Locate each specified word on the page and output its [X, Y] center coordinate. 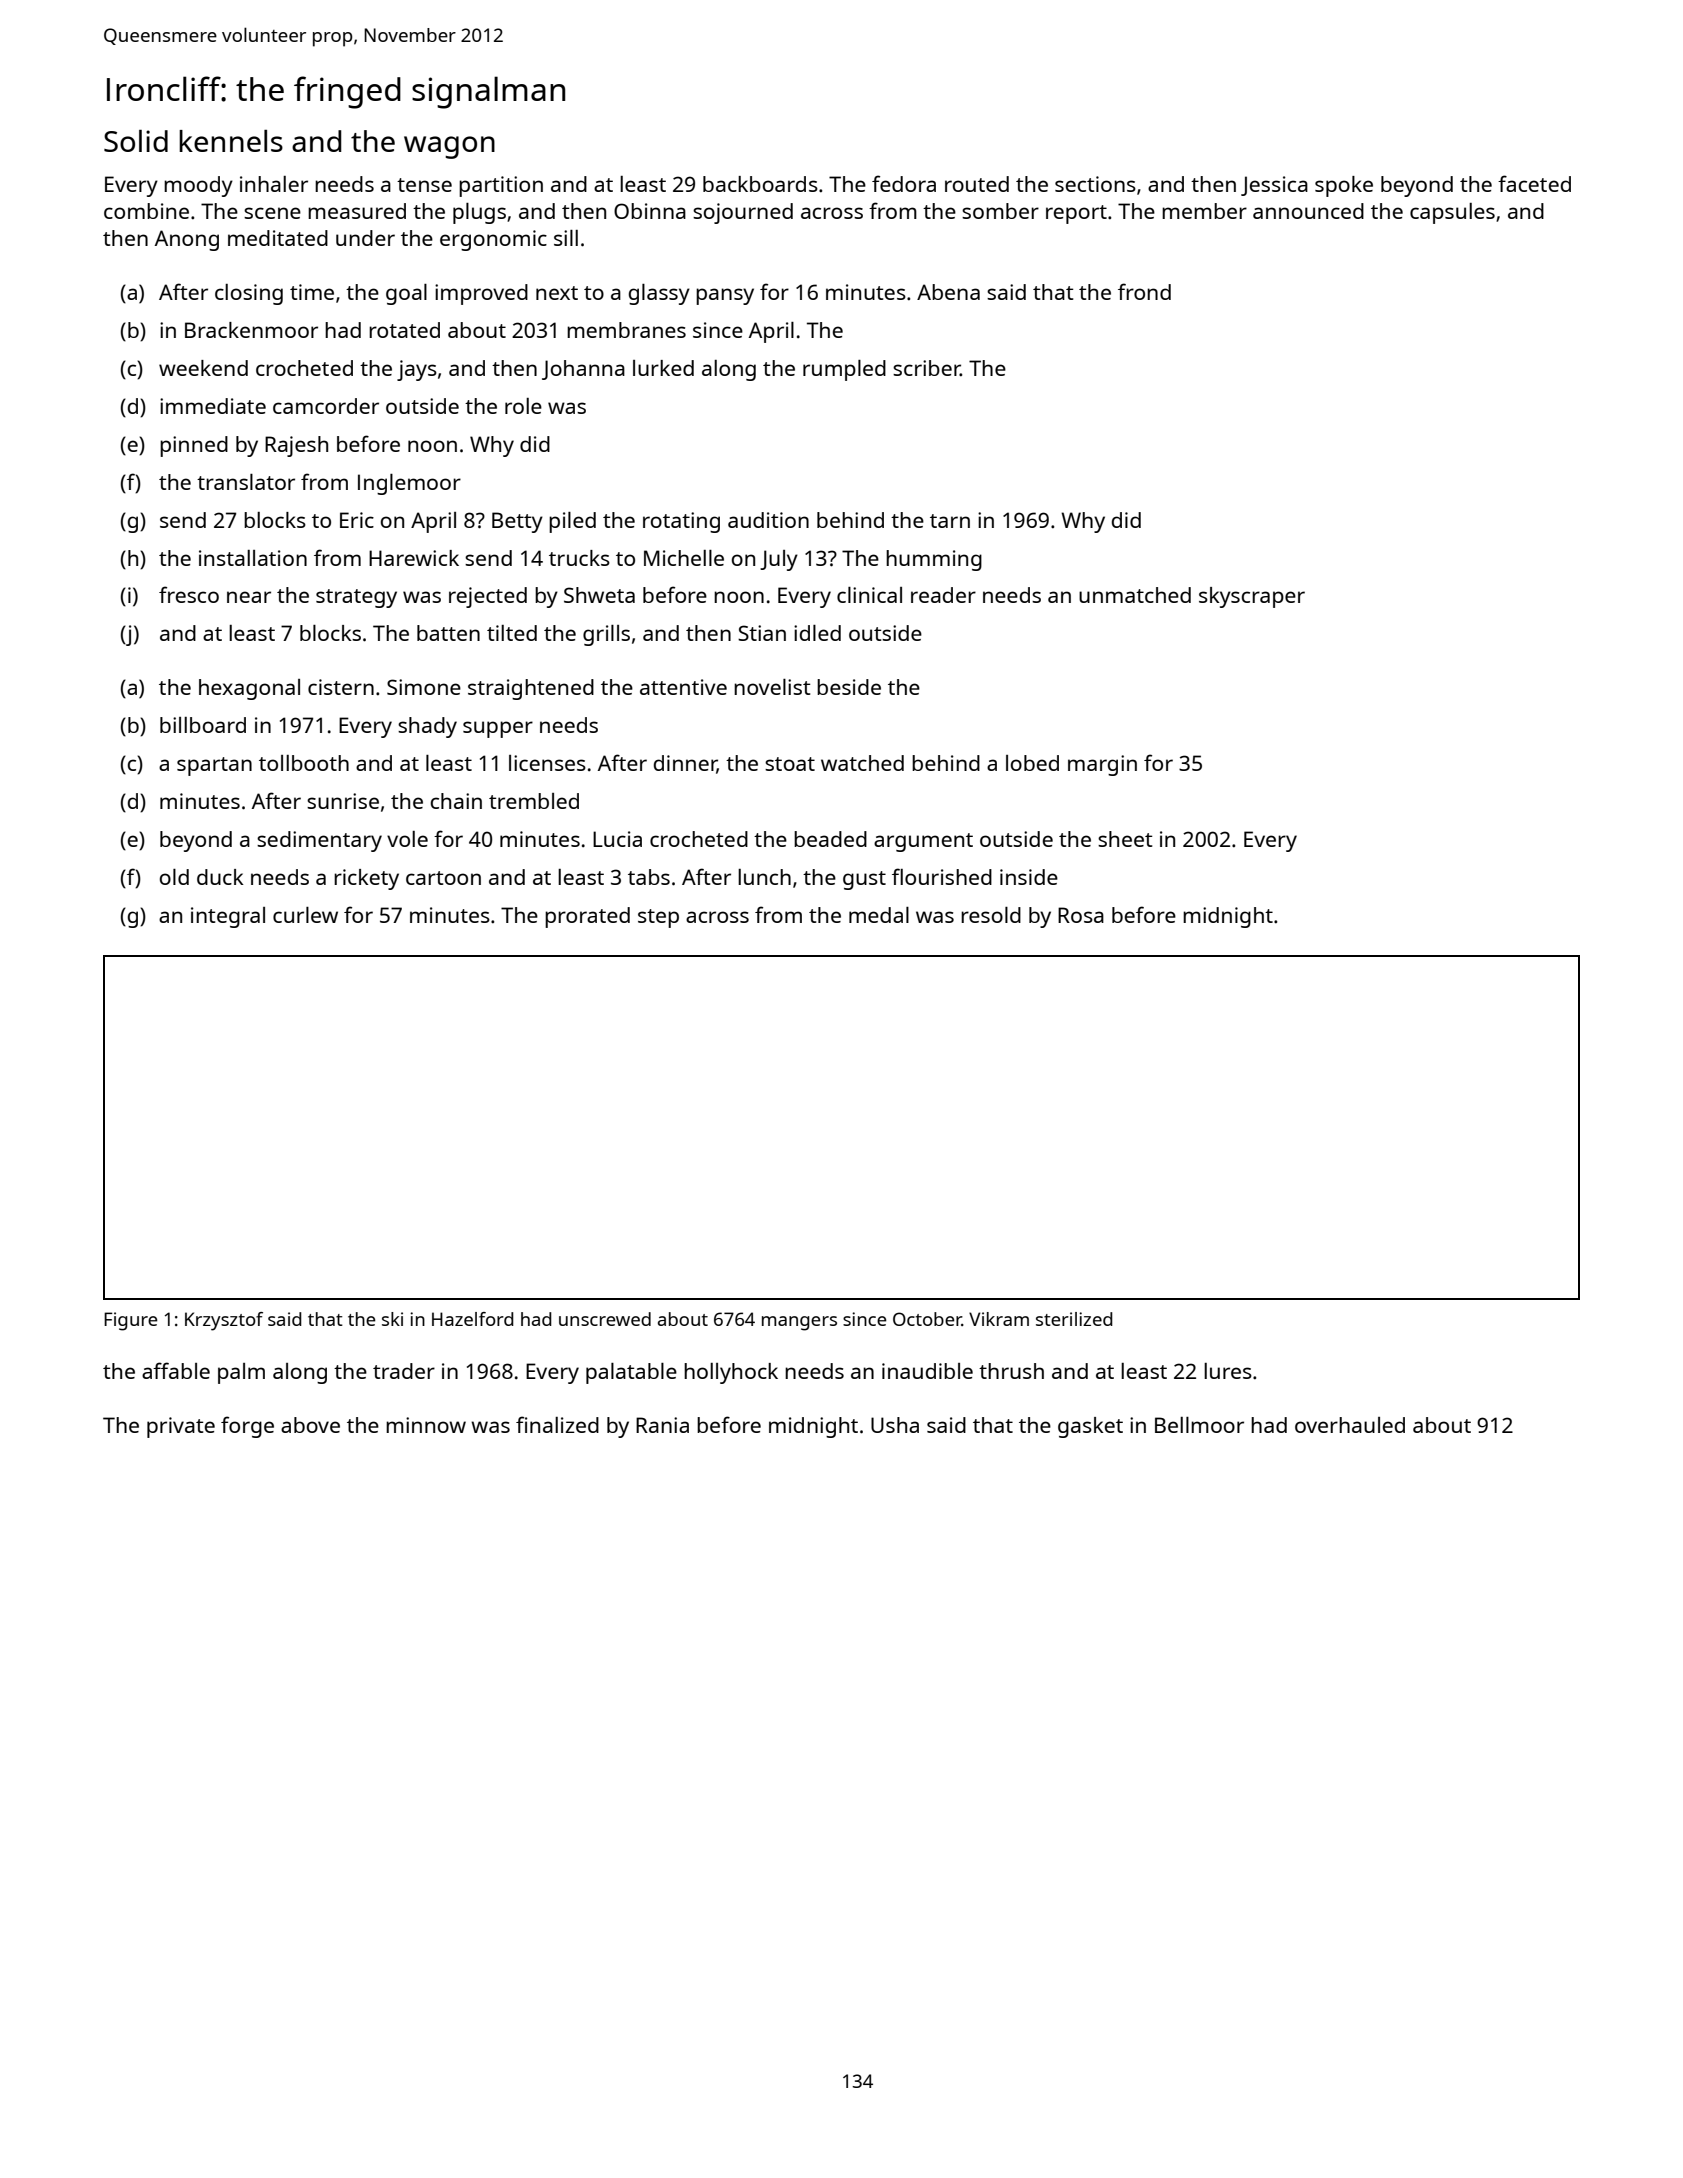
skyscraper [1252, 597]
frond [1144, 291]
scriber [926, 368]
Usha [895, 1425]
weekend [203, 368]
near [249, 597]
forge [247, 1427]
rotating [681, 522]
